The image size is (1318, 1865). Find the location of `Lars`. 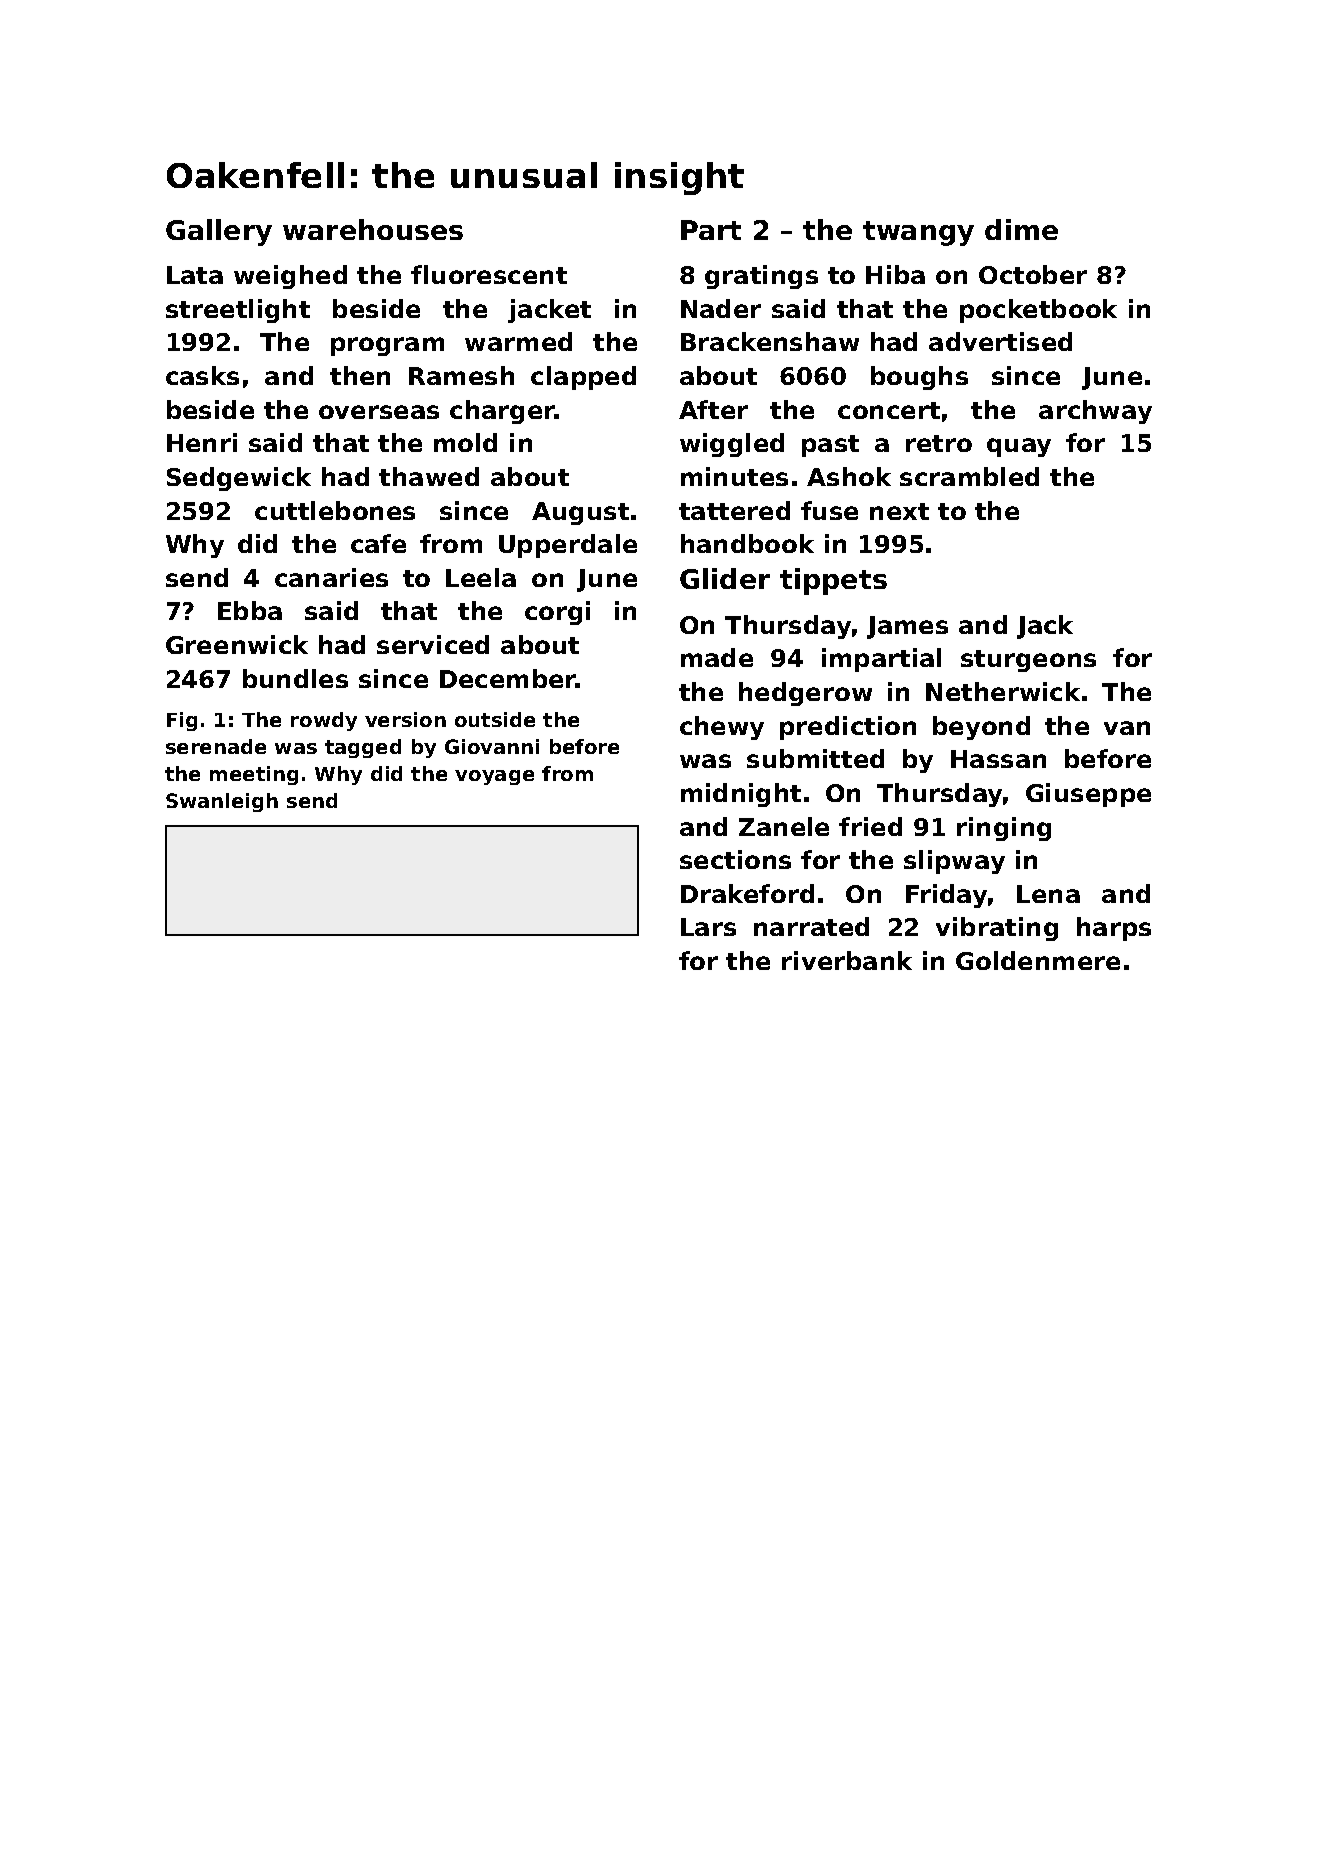

Lars is located at coordinates (708, 927).
